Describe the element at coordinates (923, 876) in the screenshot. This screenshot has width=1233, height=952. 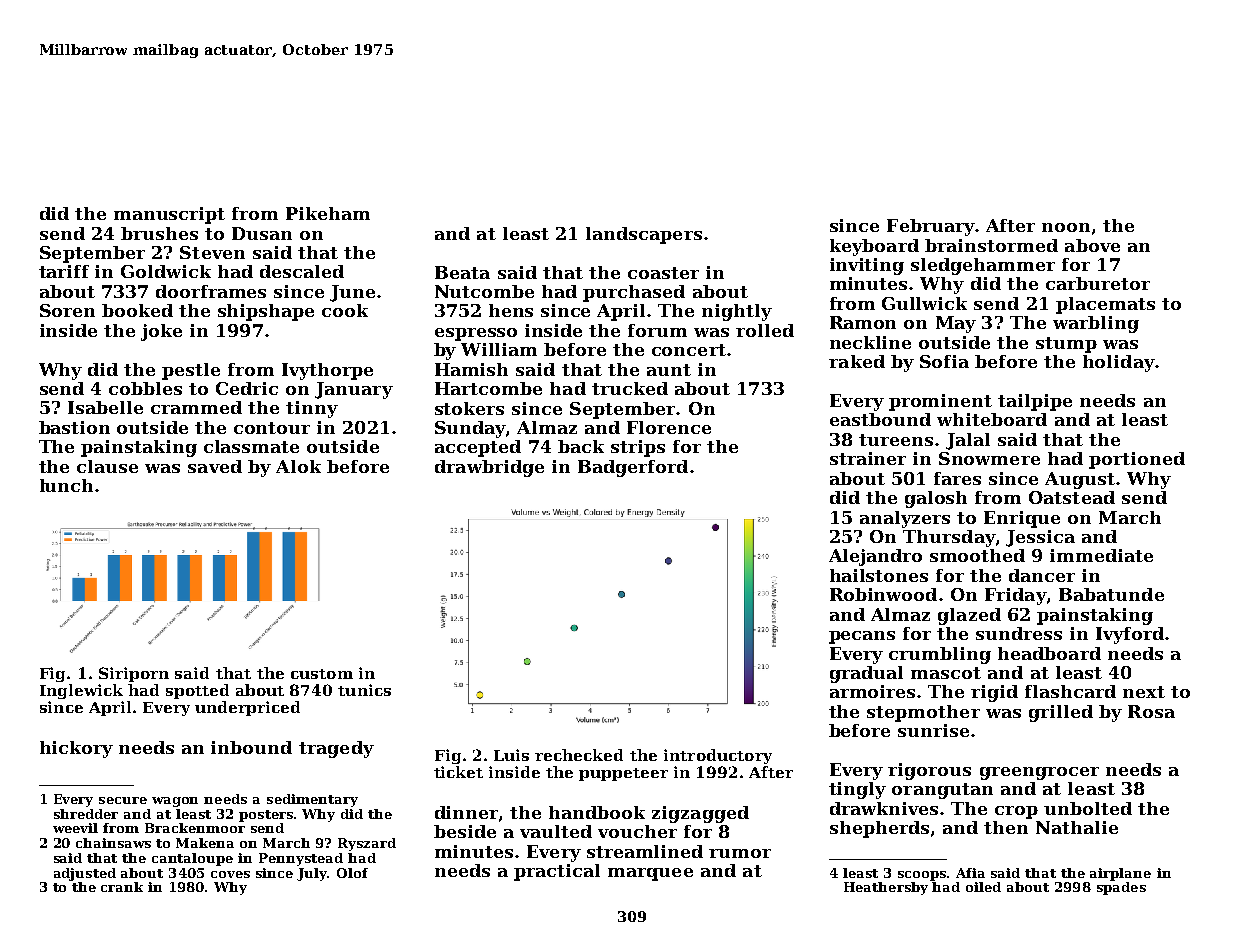
I see `scoops` at that location.
